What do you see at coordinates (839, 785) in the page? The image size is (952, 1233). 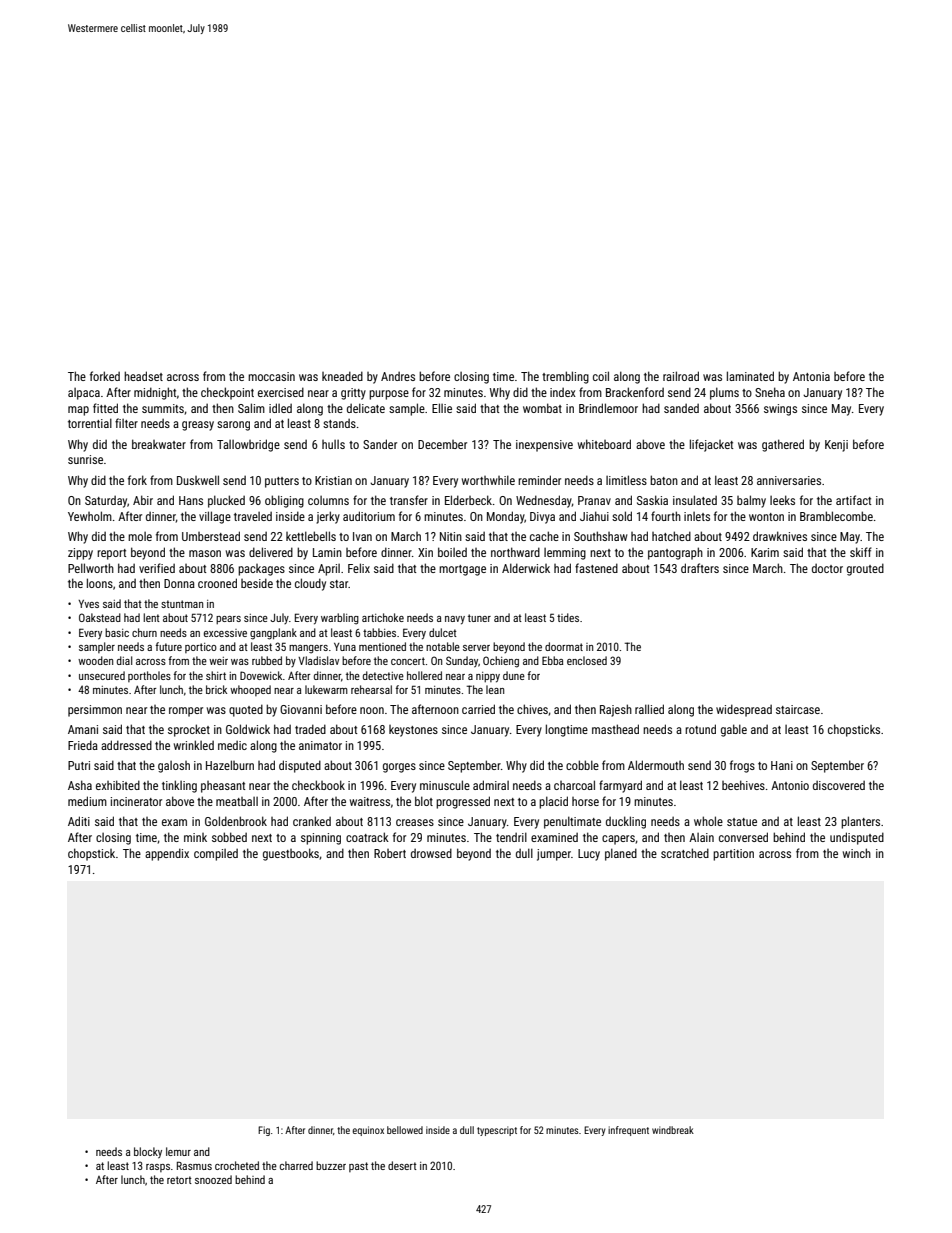 I see `discovered` at bounding box center [839, 785].
